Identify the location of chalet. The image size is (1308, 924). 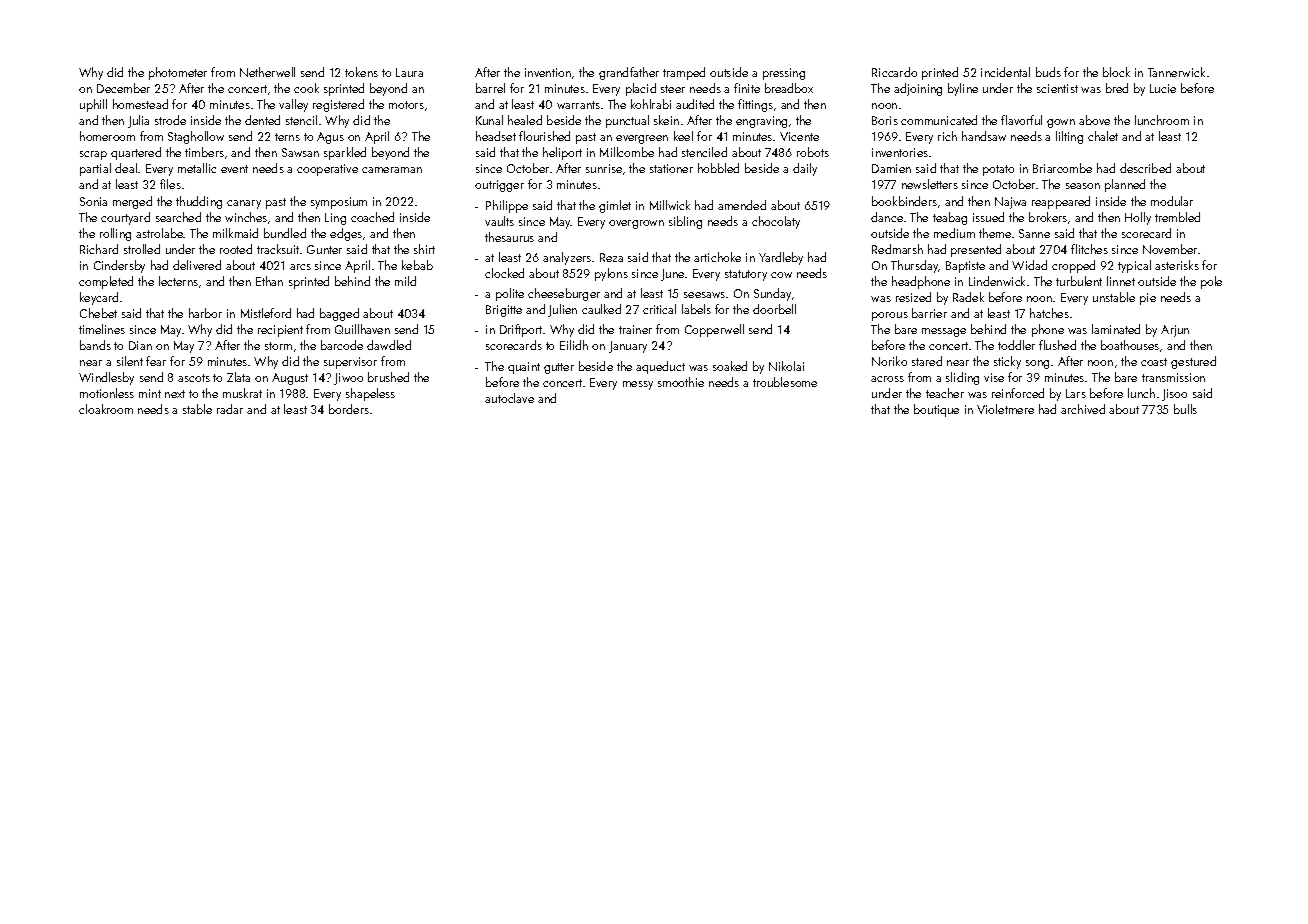
(1103, 136).
